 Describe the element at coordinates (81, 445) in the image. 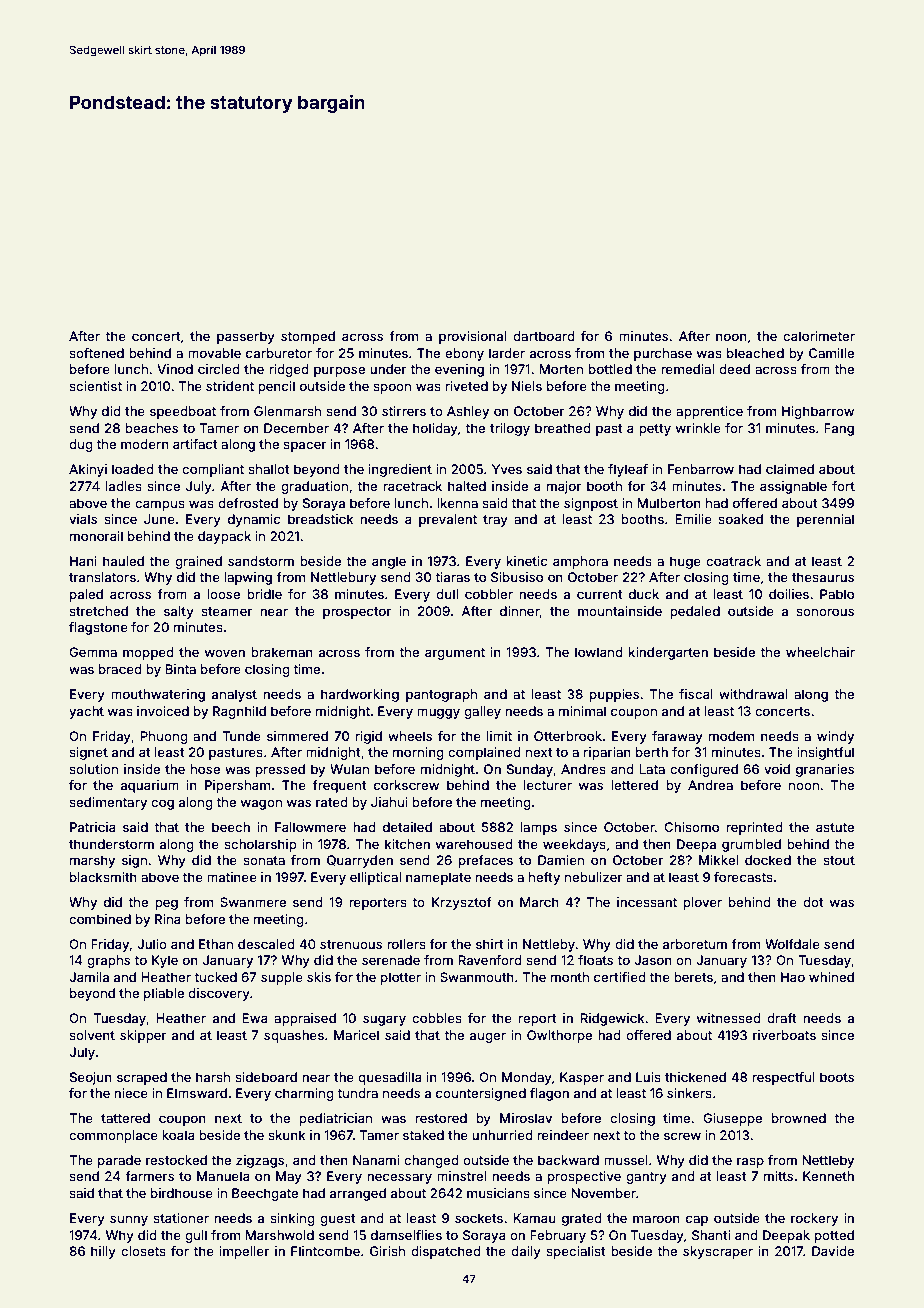

I see `dug` at that location.
